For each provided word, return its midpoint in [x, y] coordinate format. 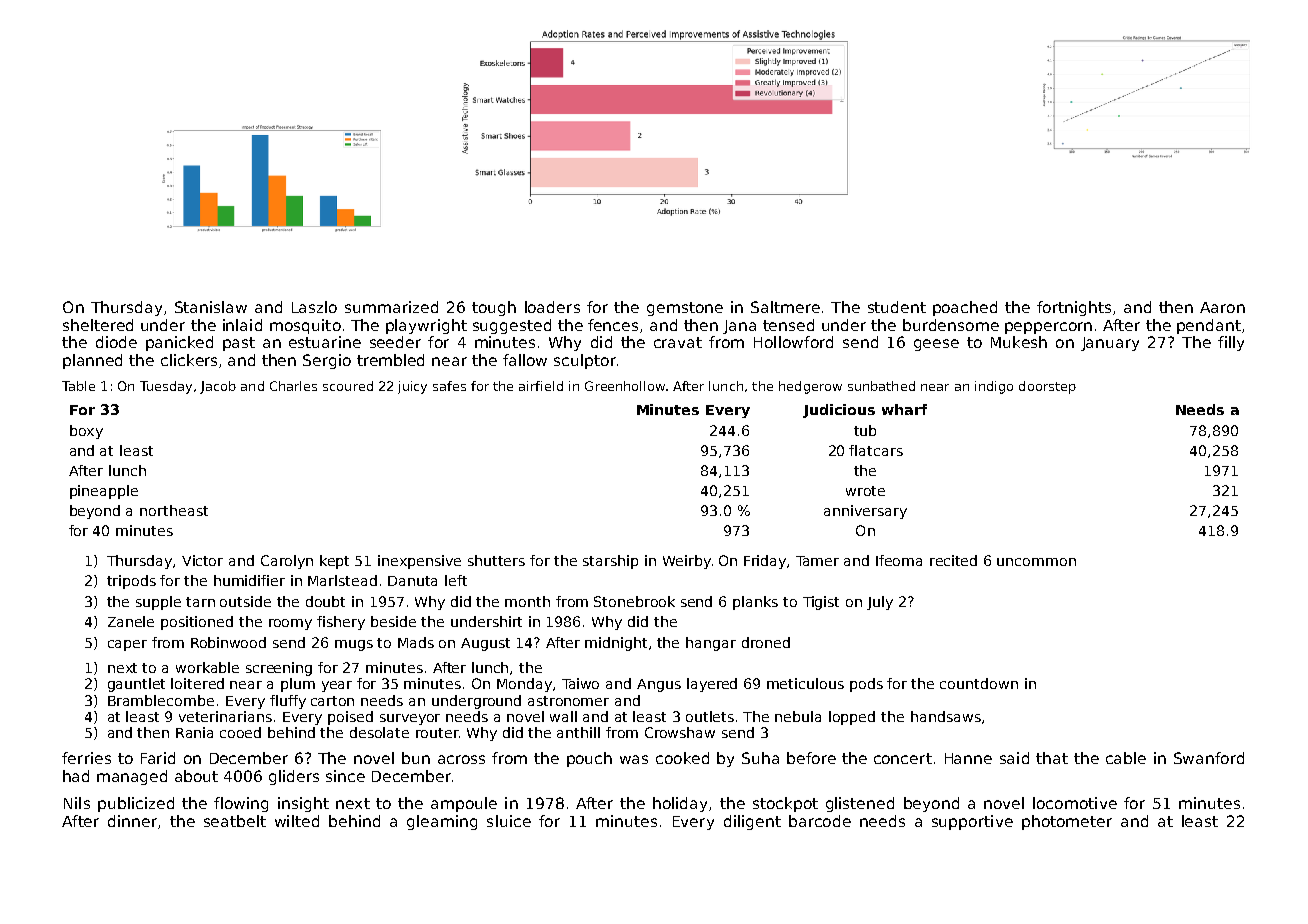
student [897, 307]
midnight [616, 644]
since [345, 776]
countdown [979, 683]
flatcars [876, 450]
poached [965, 308]
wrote [865, 491]
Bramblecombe [161, 700]
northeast [174, 510]
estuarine [325, 342]
